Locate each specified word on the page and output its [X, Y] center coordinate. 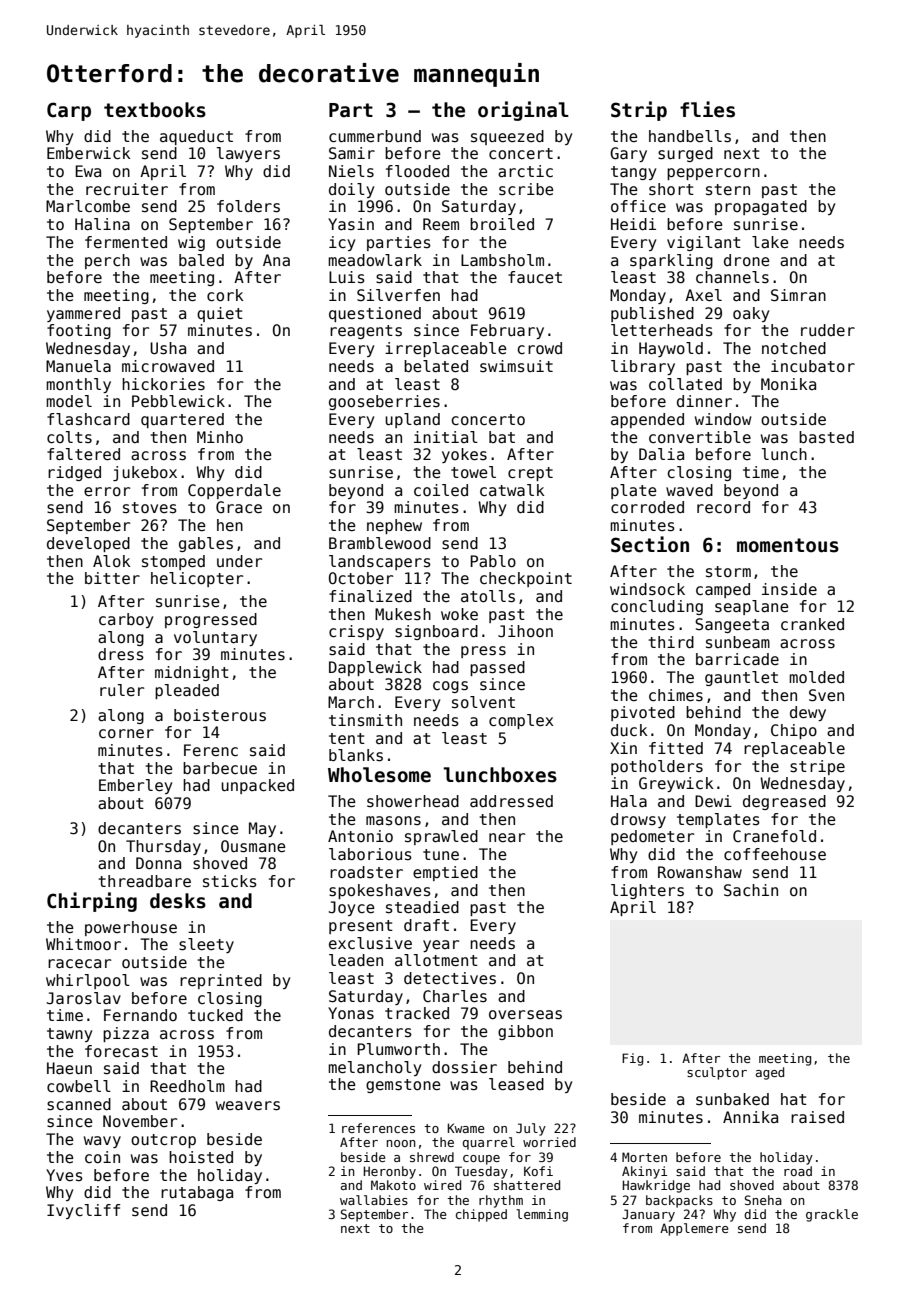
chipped [481, 1215]
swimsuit [516, 366]
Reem [441, 224]
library [643, 367]
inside [789, 589]
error [107, 491]
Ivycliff [83, 1211]
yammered [83, 314]
